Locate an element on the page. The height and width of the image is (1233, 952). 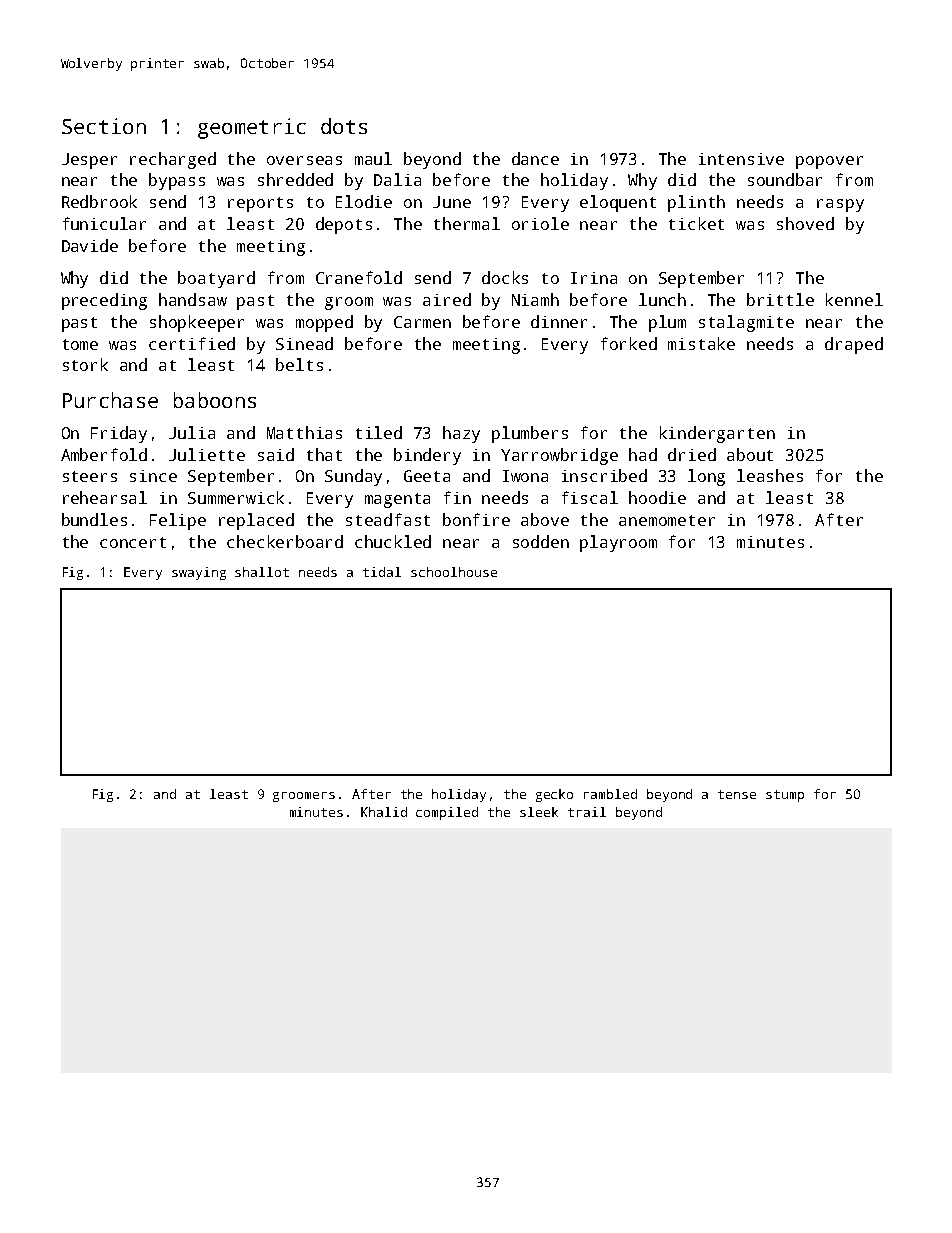
compiled is located at coordinates (447, 813).
